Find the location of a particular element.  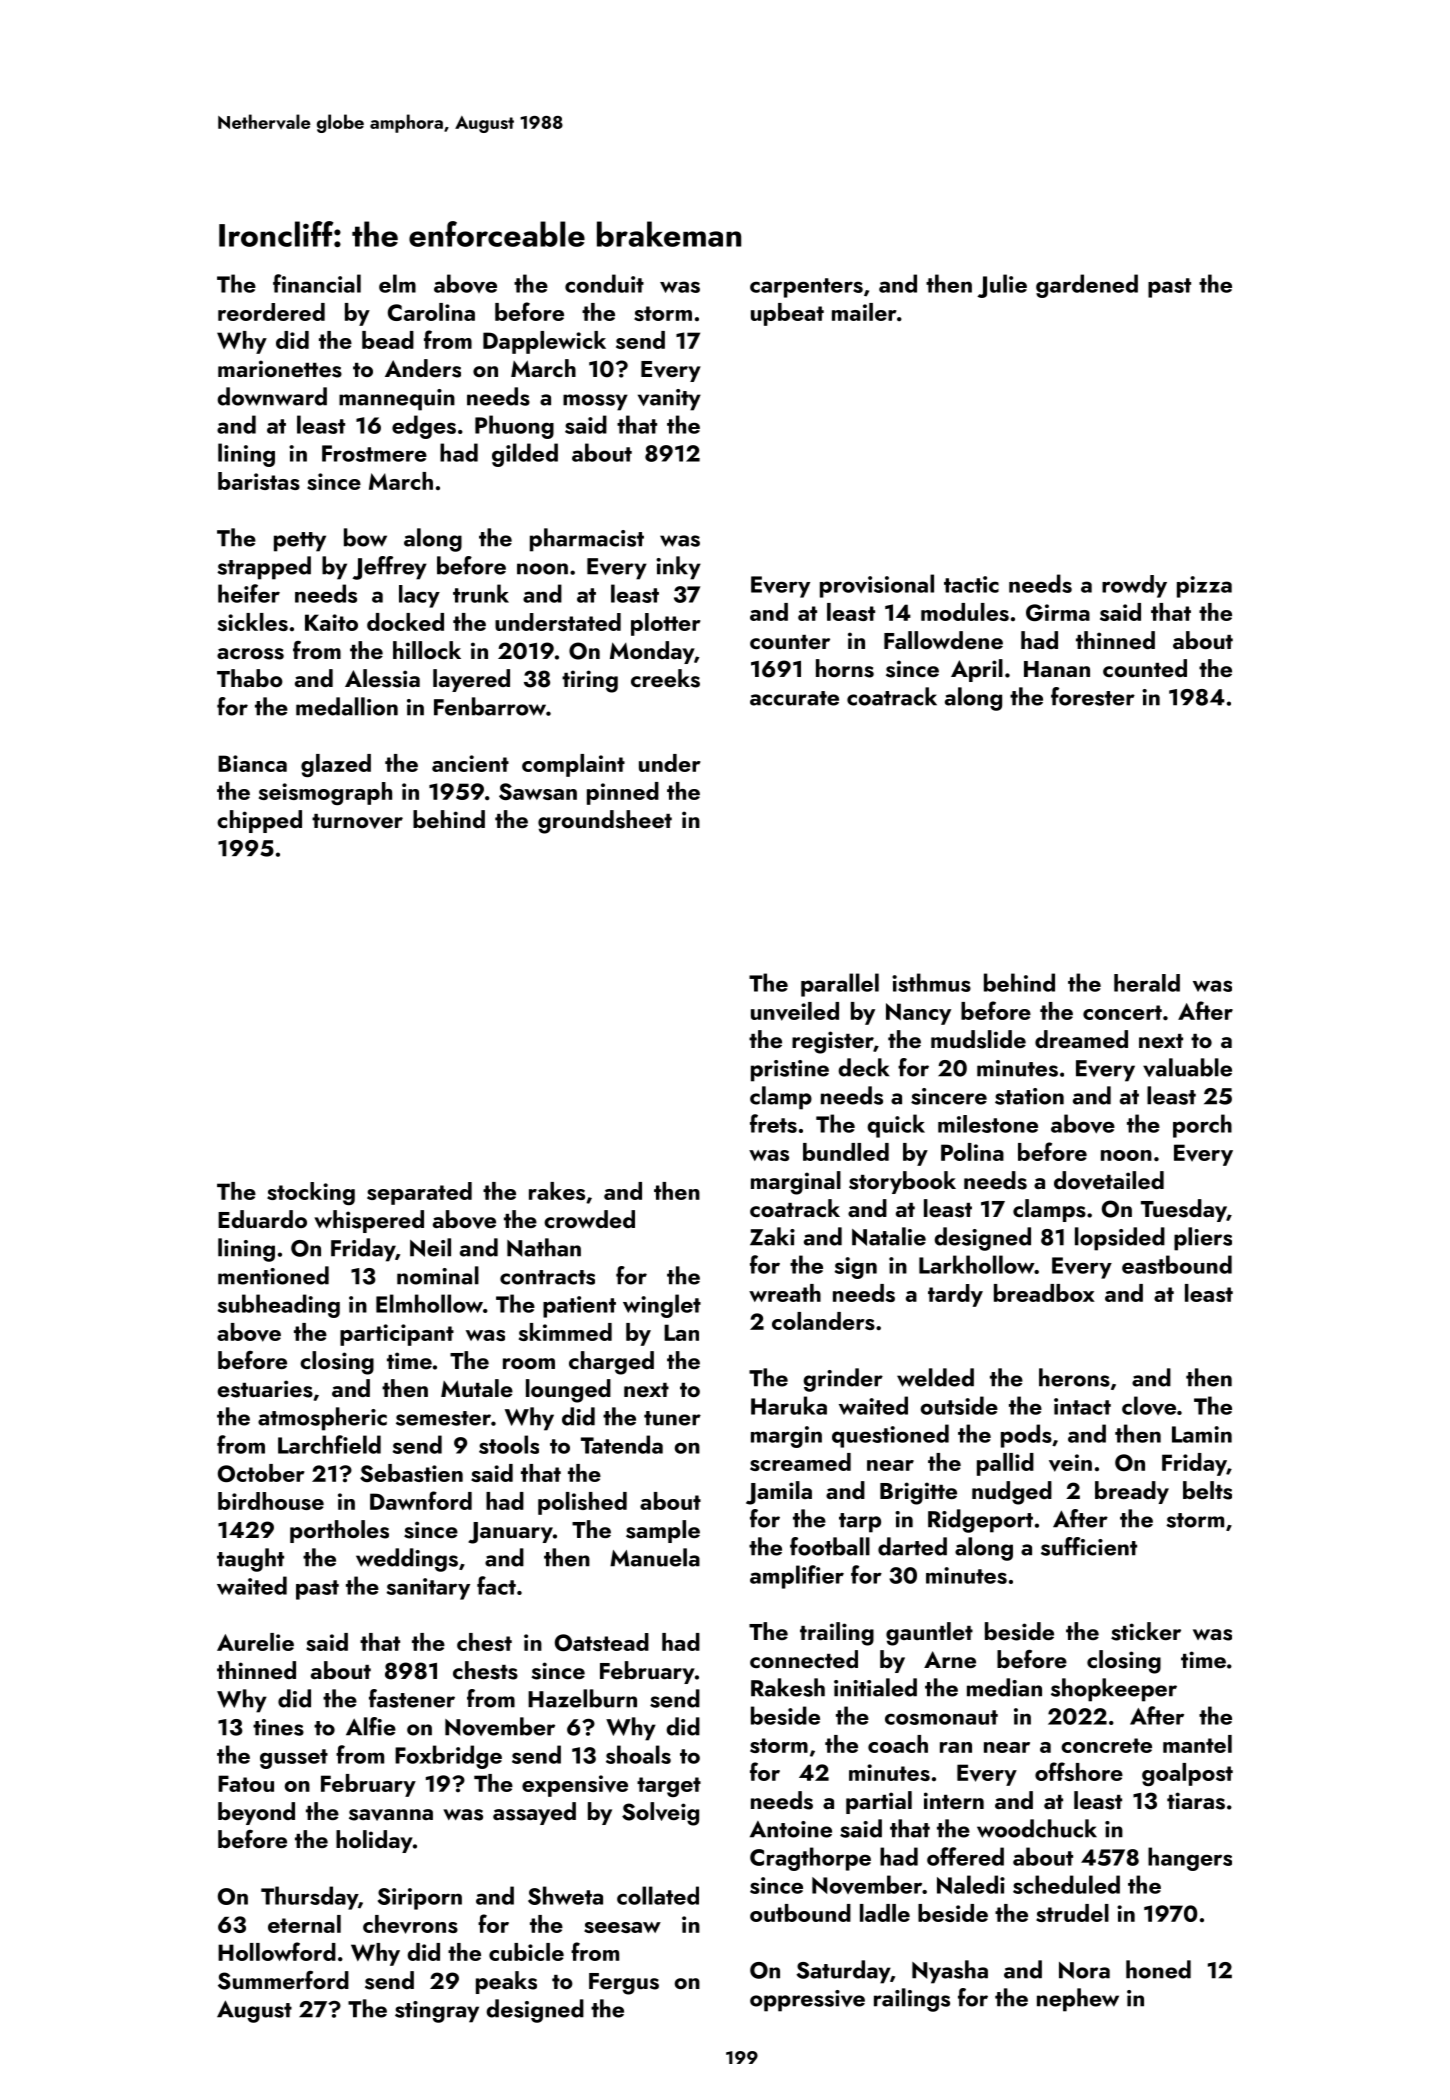

upbeat is located at coordinates (787, 314).
